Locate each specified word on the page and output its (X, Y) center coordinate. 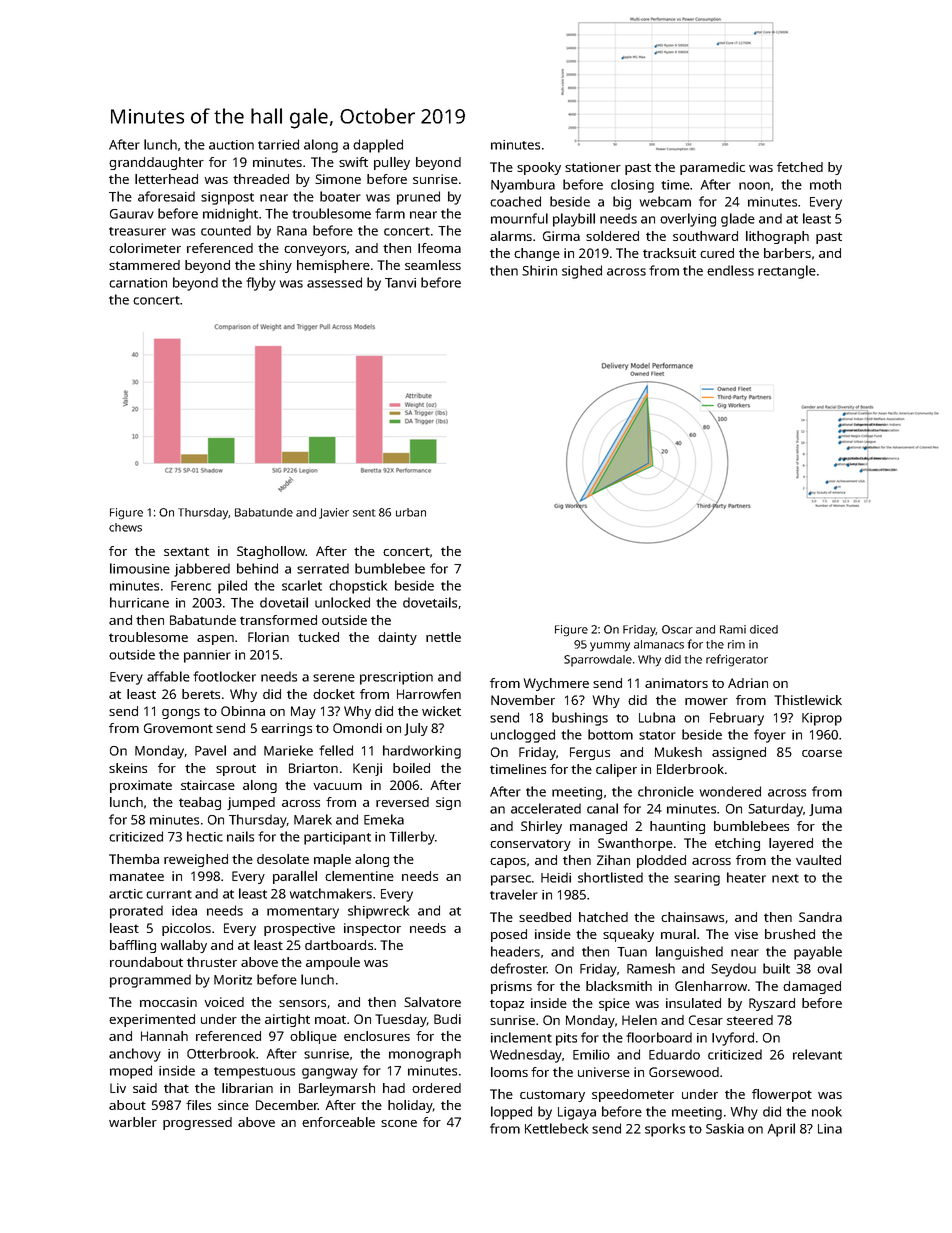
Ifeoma (439, 248)
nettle (443, 637)
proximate (141, 786)
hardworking (422, 752)
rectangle (787, 272)
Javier (334, 513)
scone (399, 1123)
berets (201, 694)
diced (764, 629)
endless (730, 270)
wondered (730, 791)
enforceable (338, 1122)
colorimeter (145, 248)
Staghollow (271, 552)
